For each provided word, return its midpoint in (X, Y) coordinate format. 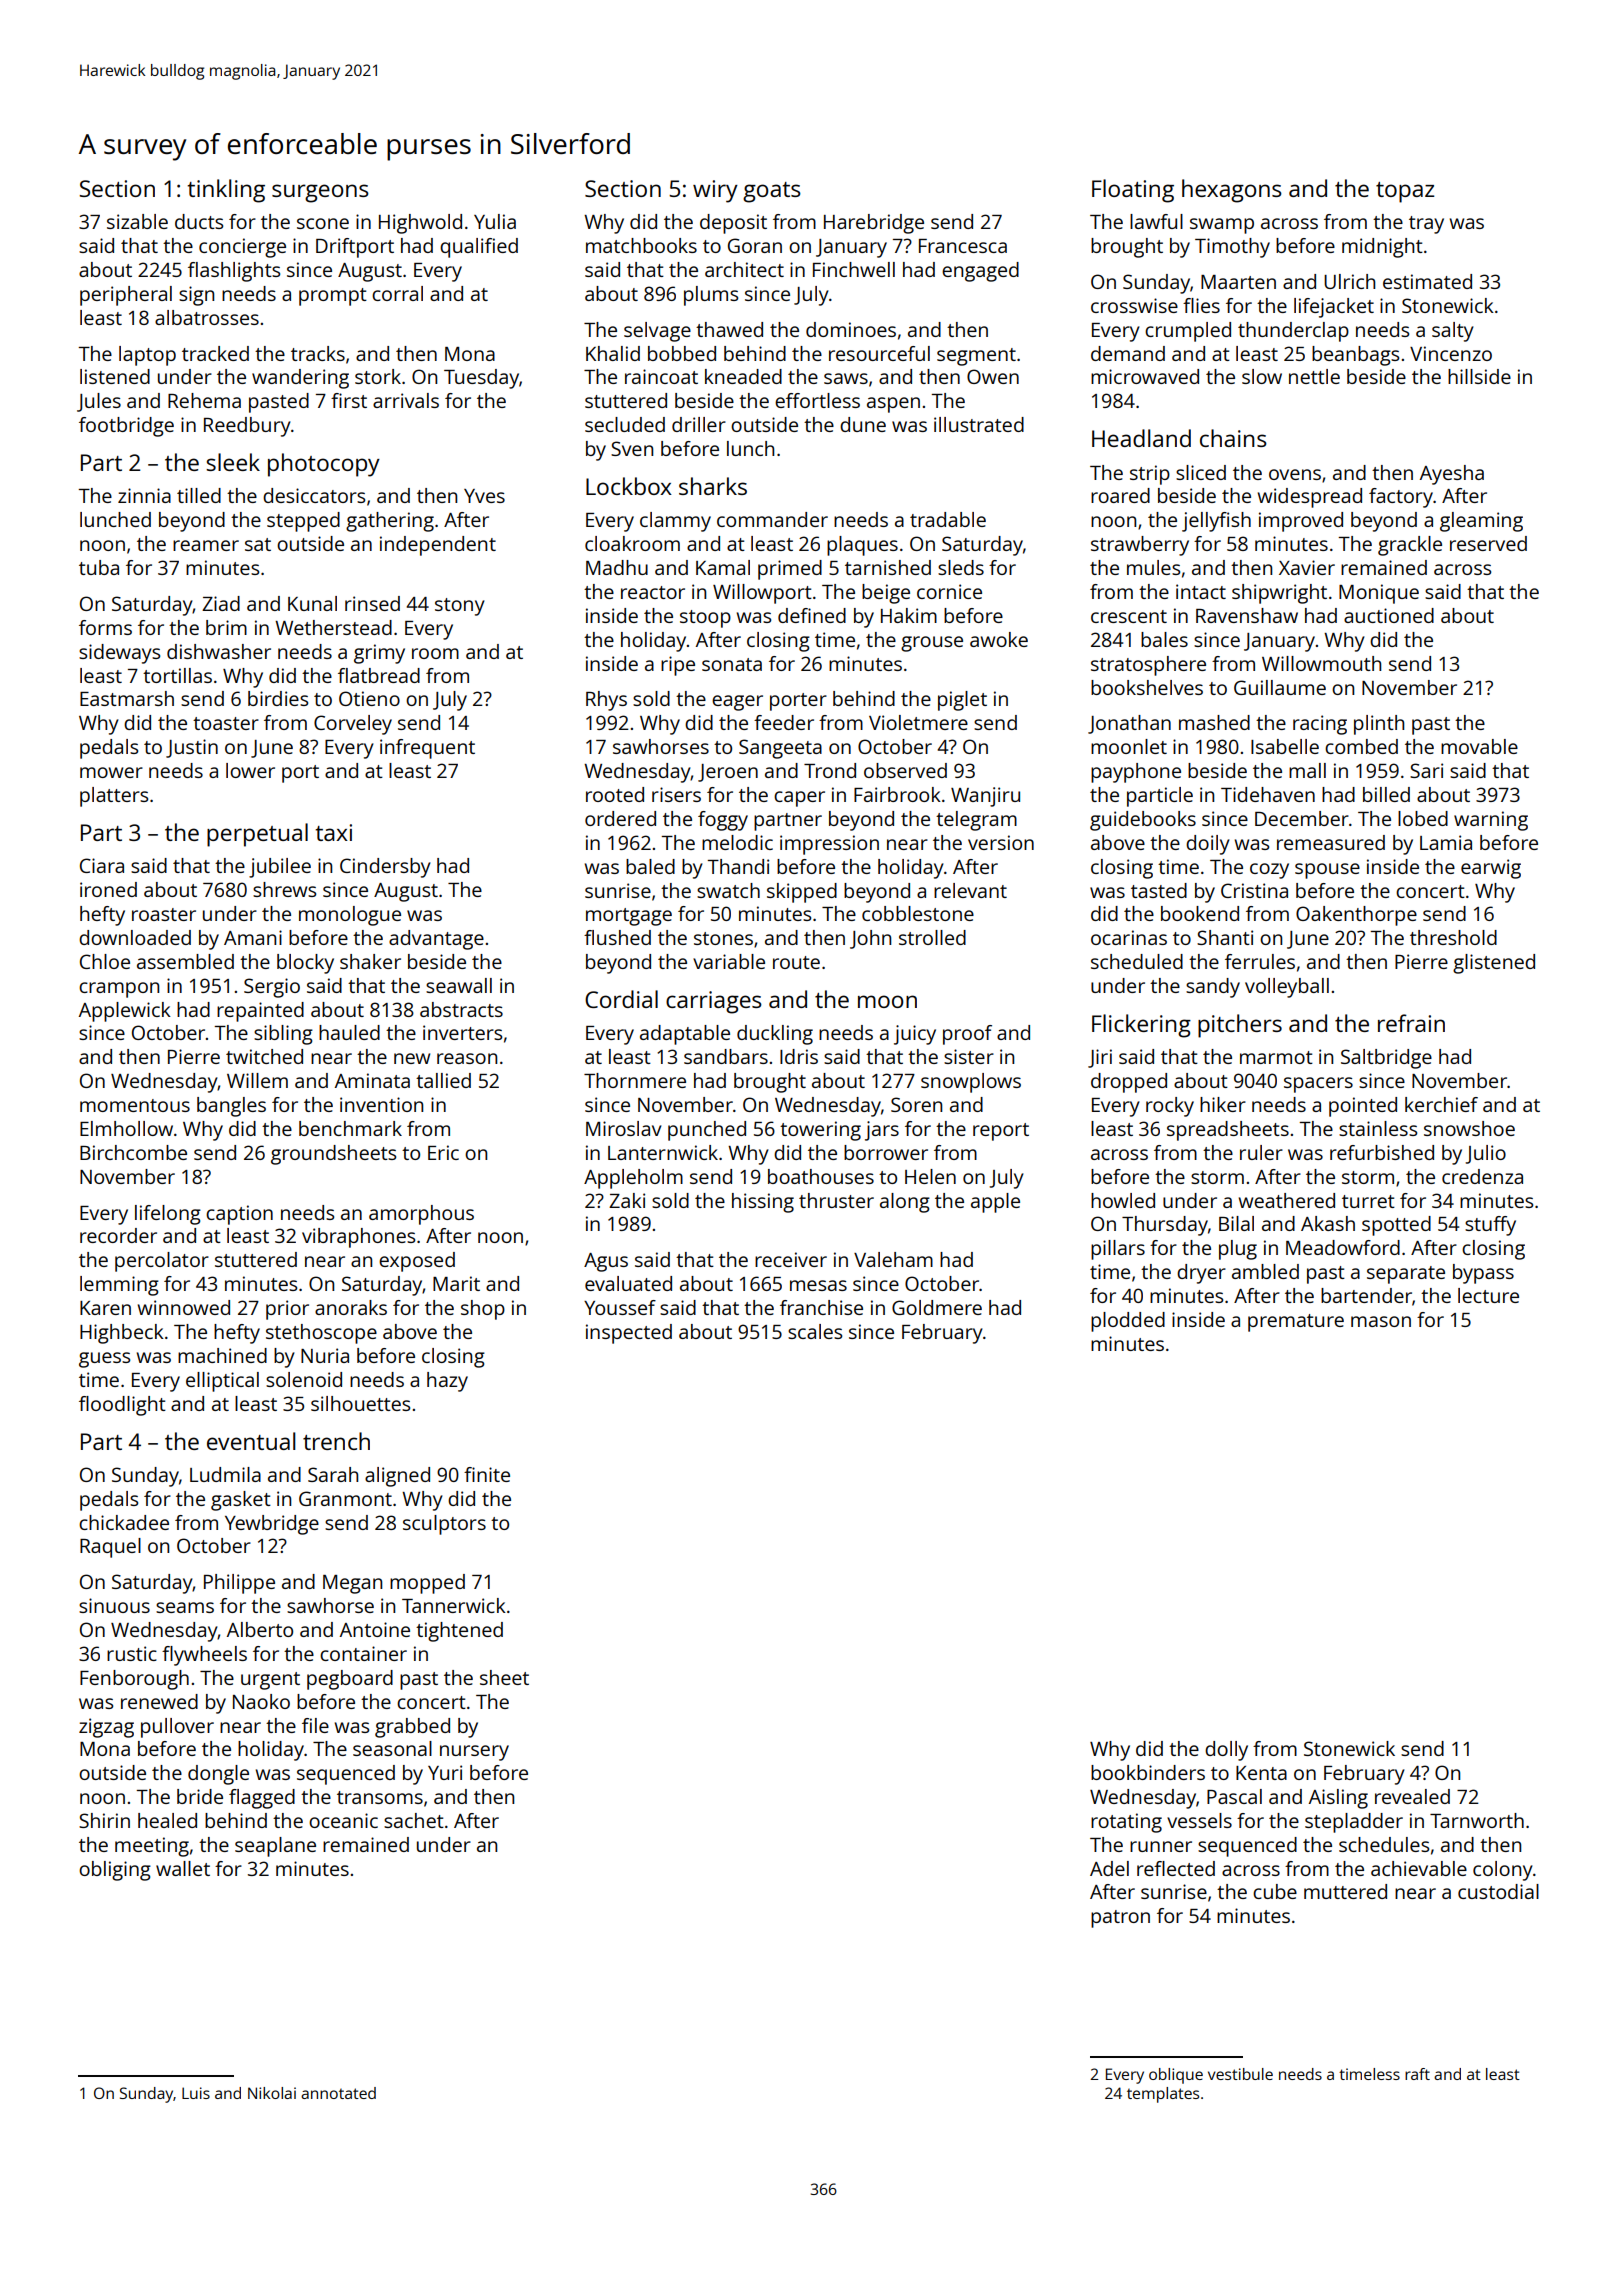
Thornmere (635, 1080)
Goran (755, 245)
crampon (119, 990)
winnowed (184, 1307)
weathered (1287, 1200)
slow (1262, 376)
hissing (763, 1203)
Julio (1486, 1154)
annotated (338, 2093)
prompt (333, 297)
